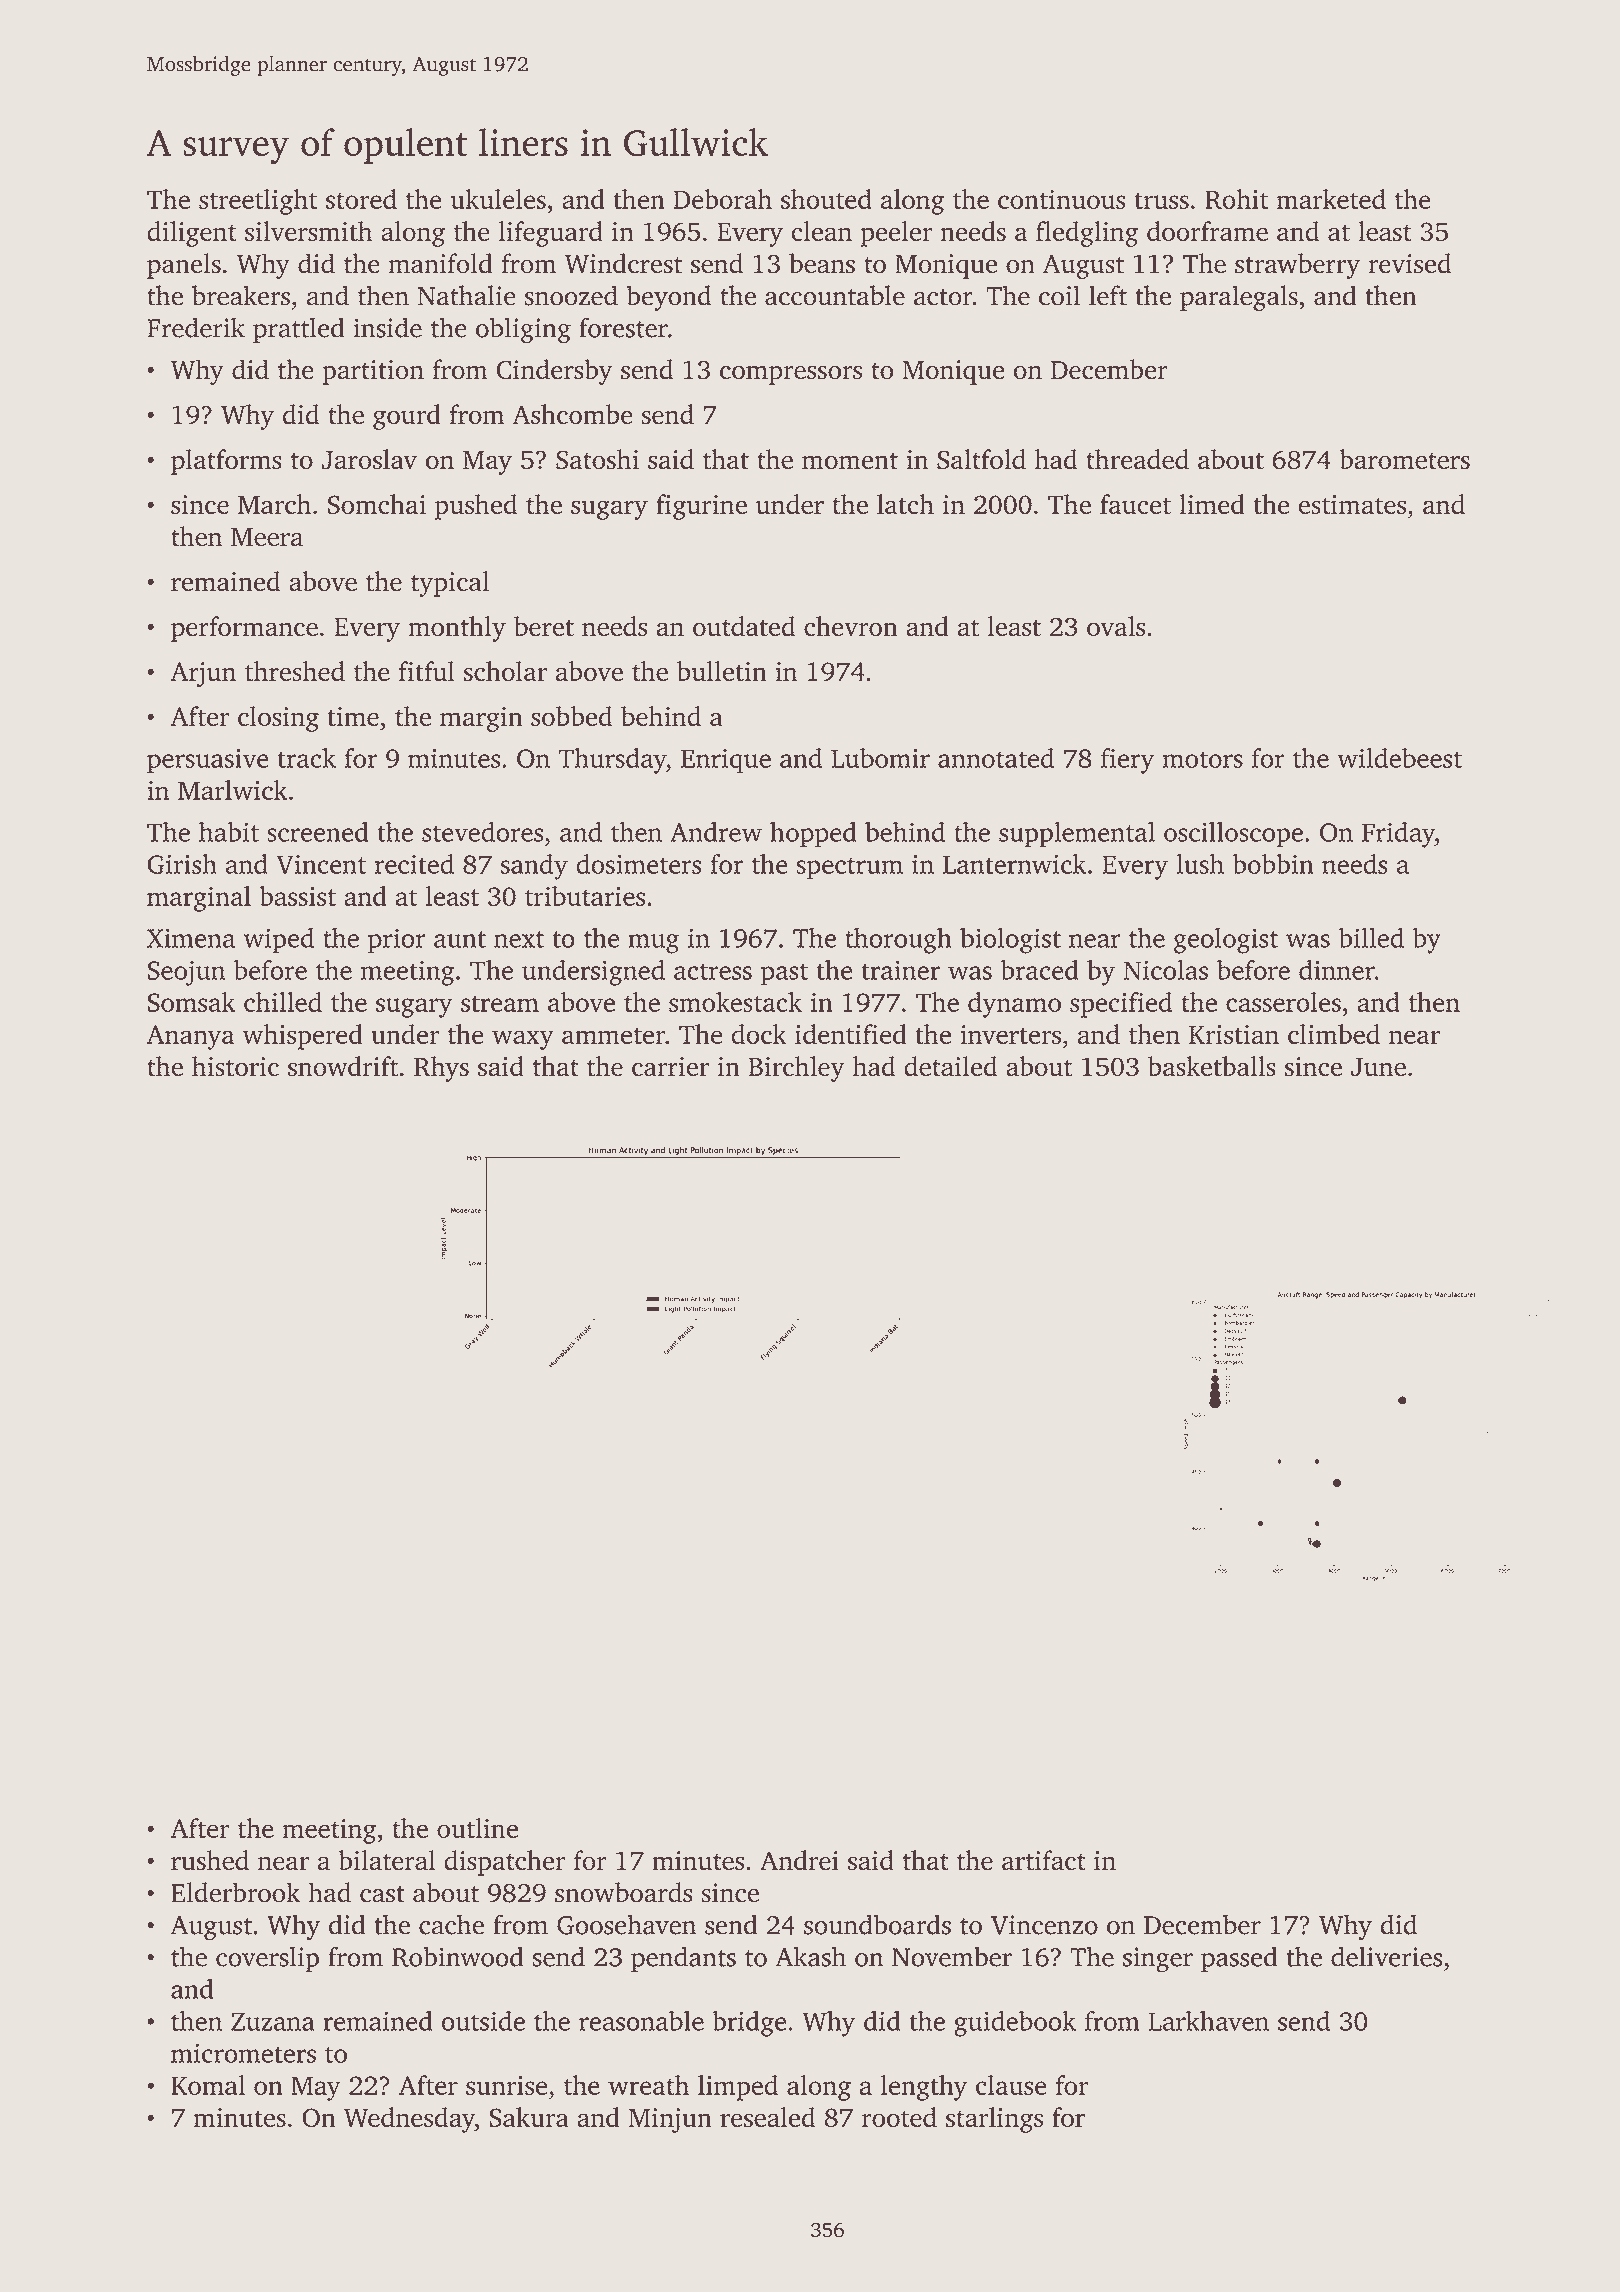 This screenshot has height=2292, width=1620. What do you see at coordinates (951, 1066) in the screenshot?
I see `detailed` at bounding box center [951, 1066].
